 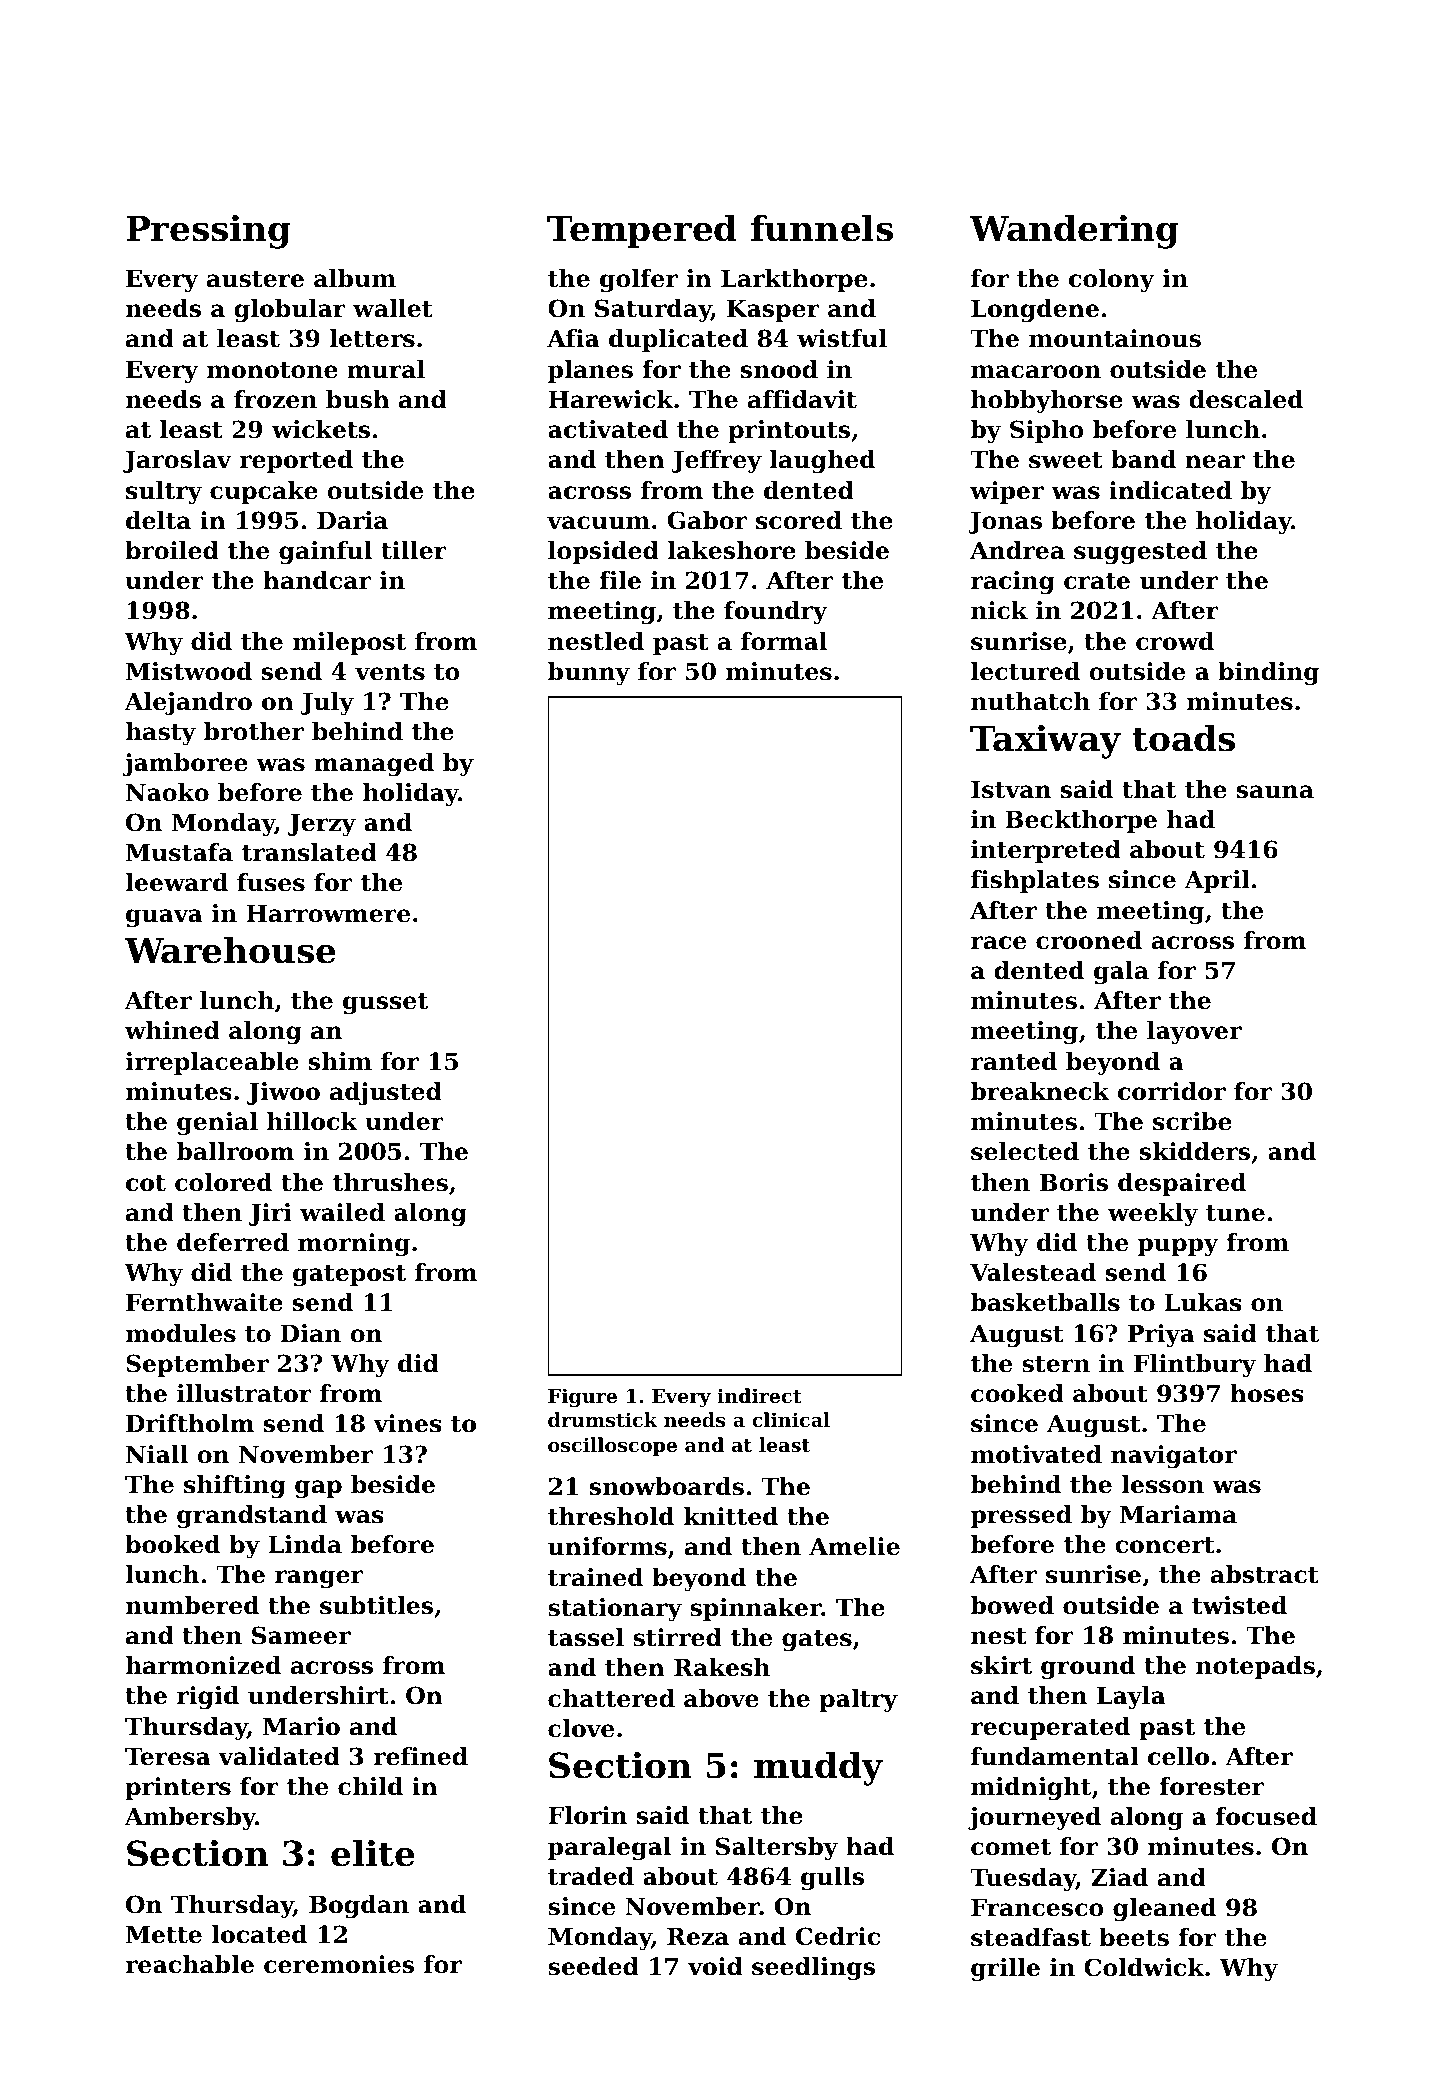 I want to click on formal, so click(x=784, y=641).
